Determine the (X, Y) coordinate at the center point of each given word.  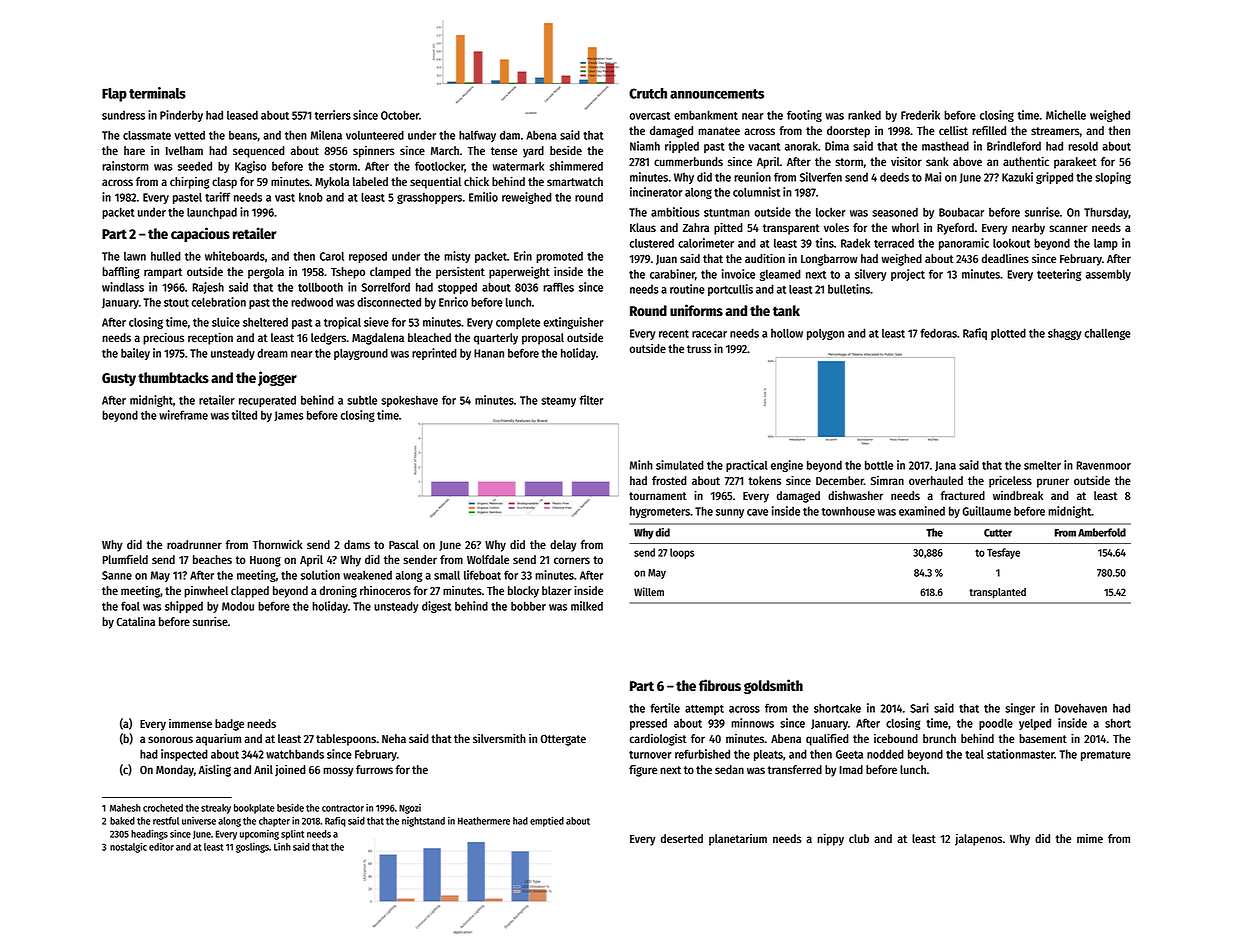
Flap (114, 95)
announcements (717, 94)
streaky (216, 809)
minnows (752, 723)
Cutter (998, 533)
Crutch (648, 93)
